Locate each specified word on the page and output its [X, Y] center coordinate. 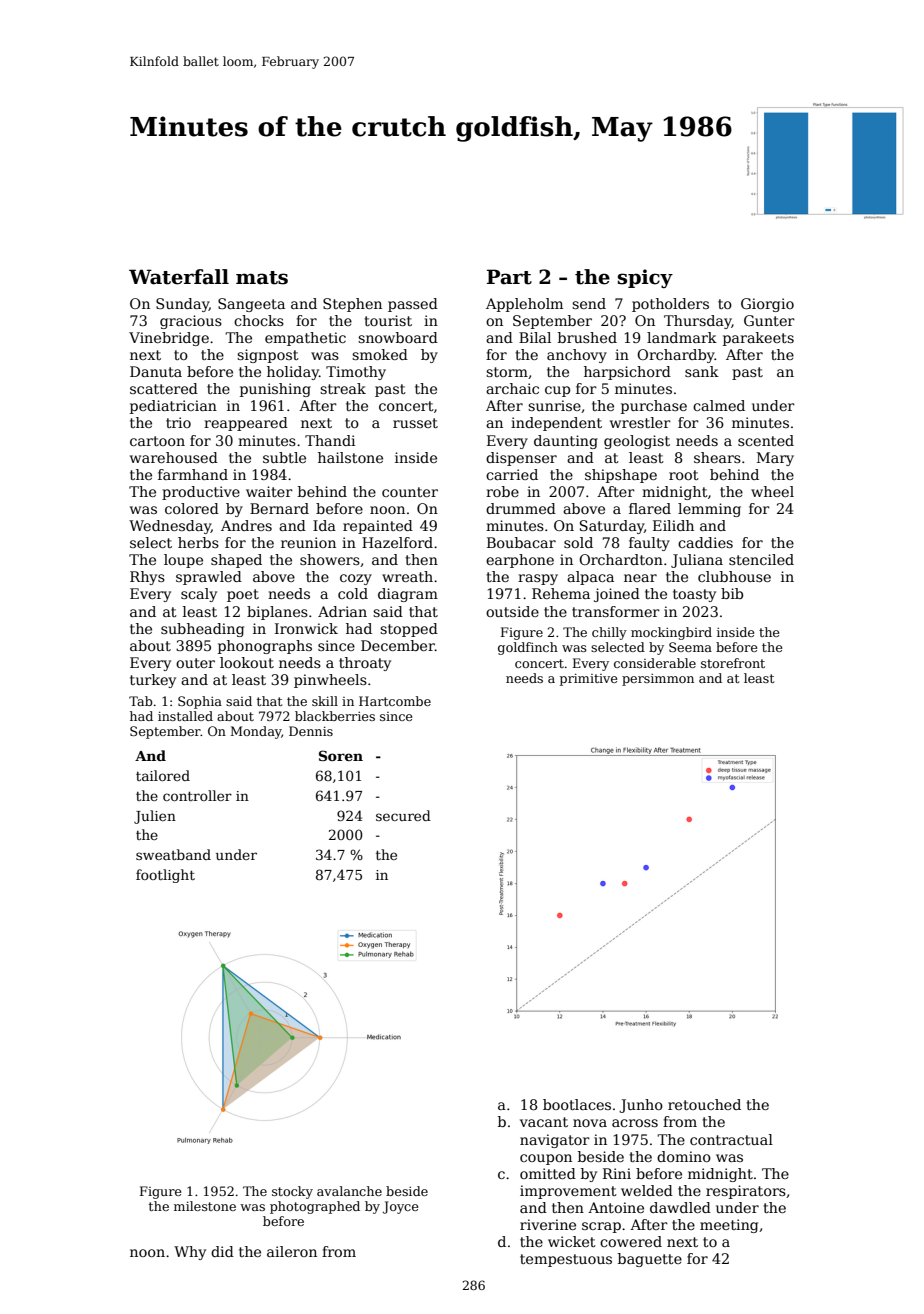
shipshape [621, 476]
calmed [719, 405]
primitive [588, 679]
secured [403, 815]
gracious [191, 322]
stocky [292, 1192]
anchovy [577, 356]
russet [415, 423]
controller [197, 795]
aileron [292, 1251]
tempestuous [566, 1260]
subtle [284, 457]
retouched [704, 1104]
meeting [729, 1226]
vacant [544, 1122]
